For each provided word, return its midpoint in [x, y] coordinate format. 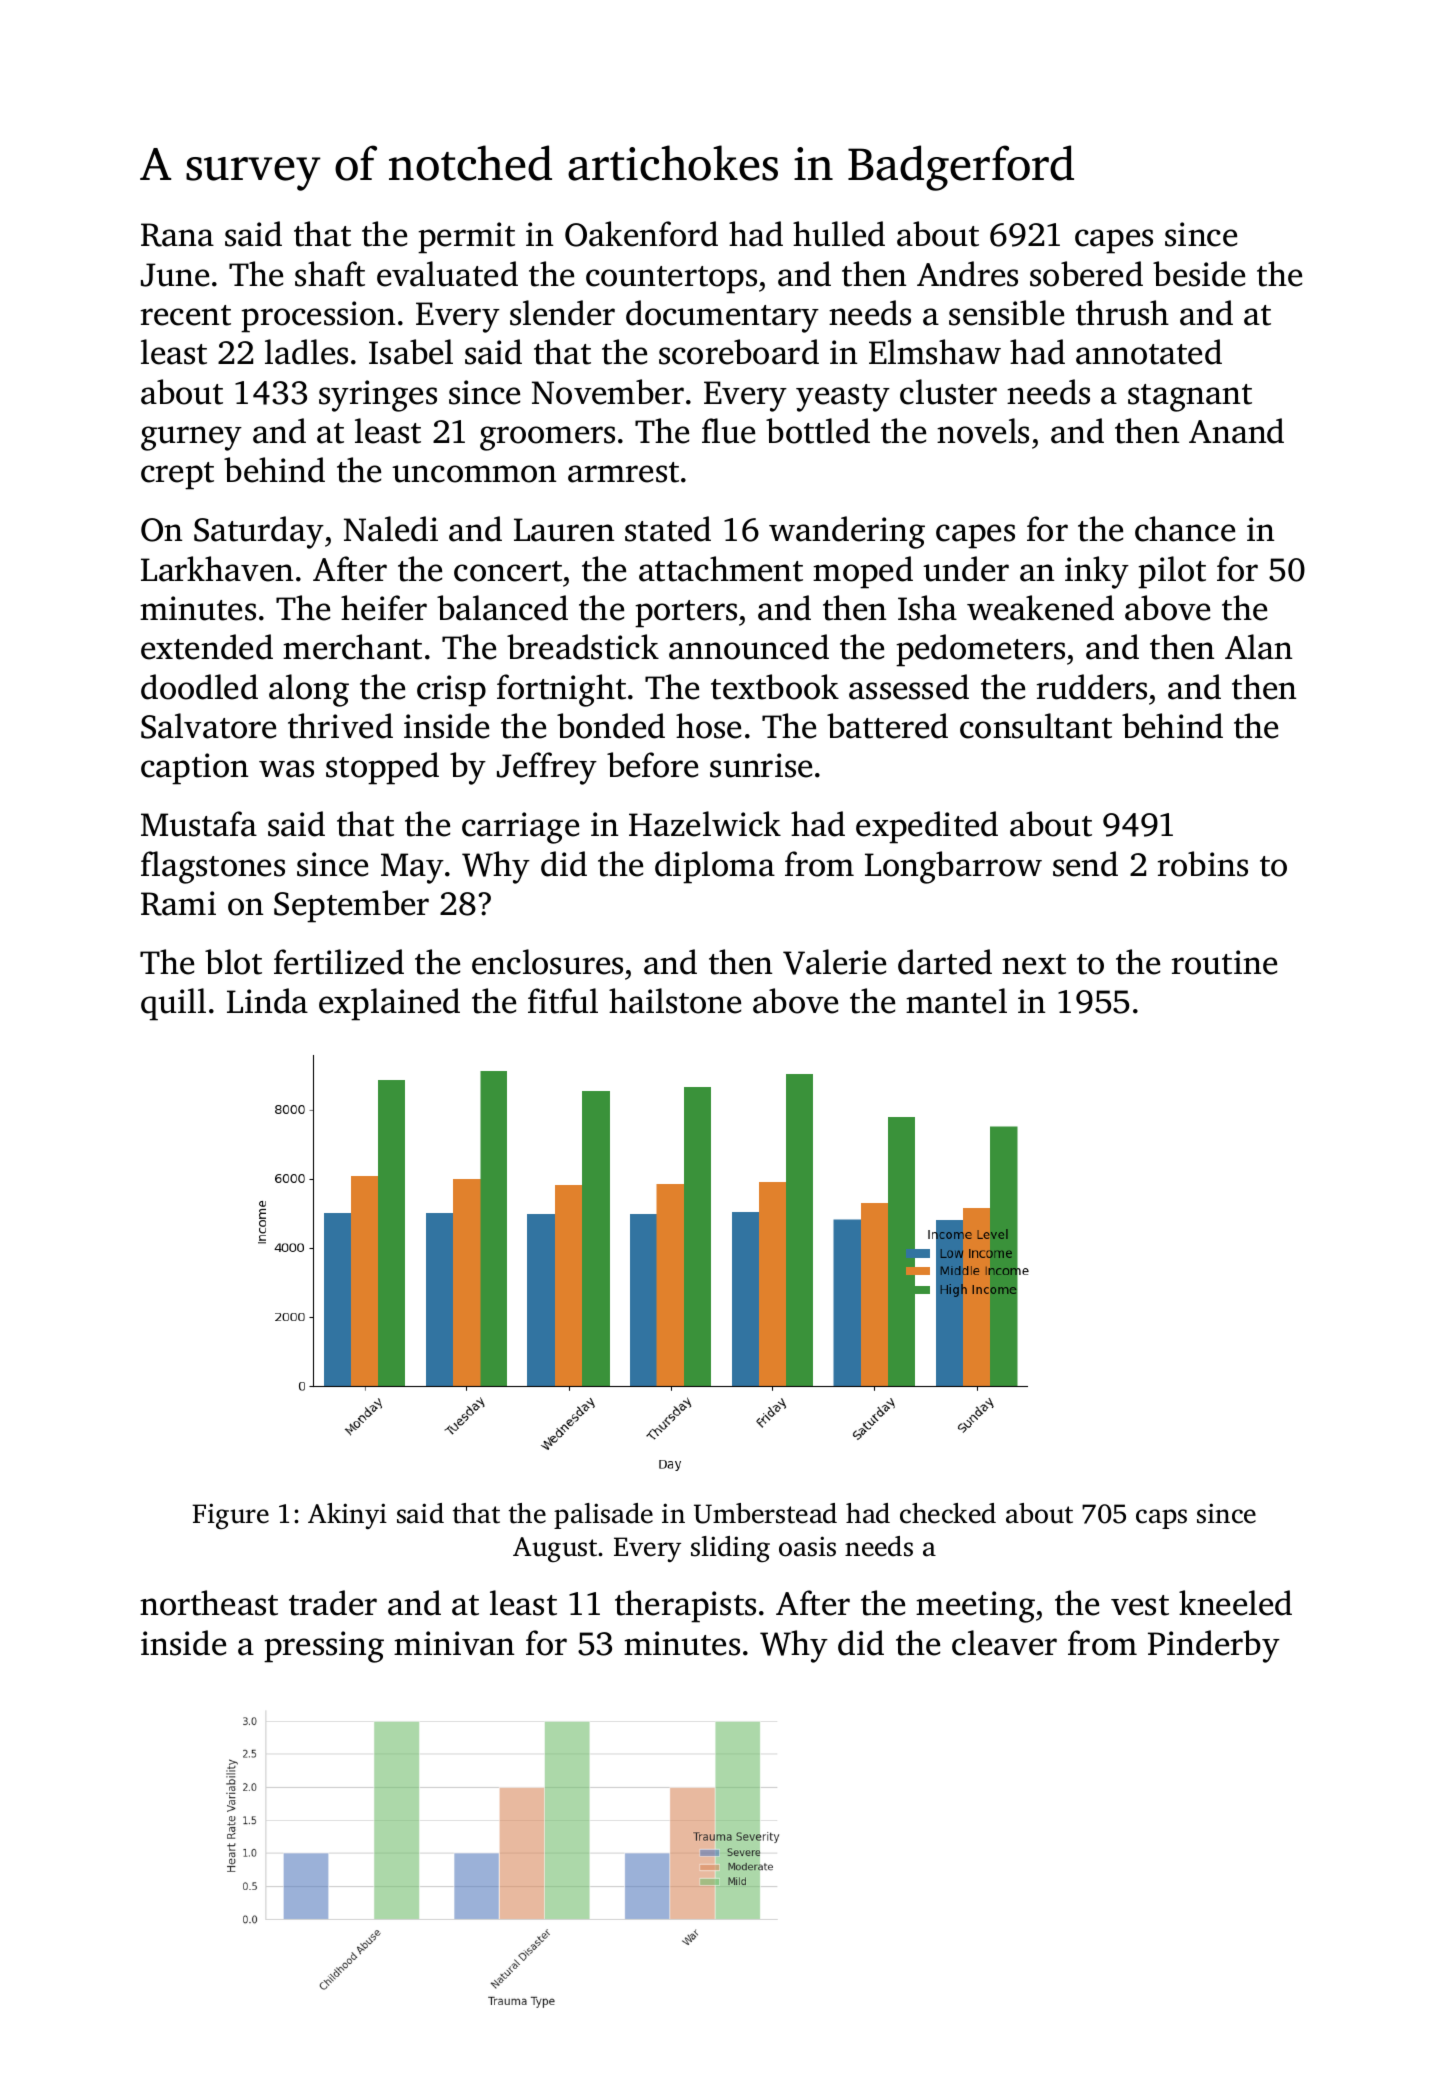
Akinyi [347, 1516]
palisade [603, 1516]
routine [1224, 962]
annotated [1149, 352]
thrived [340, 726]
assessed [909, 687]
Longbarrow [953, 867]
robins [1203, 864]
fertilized [339, 962]
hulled [839, 234]
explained [389, 1004]
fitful [563, 1001]
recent [186, 315]
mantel [956, 1001]
